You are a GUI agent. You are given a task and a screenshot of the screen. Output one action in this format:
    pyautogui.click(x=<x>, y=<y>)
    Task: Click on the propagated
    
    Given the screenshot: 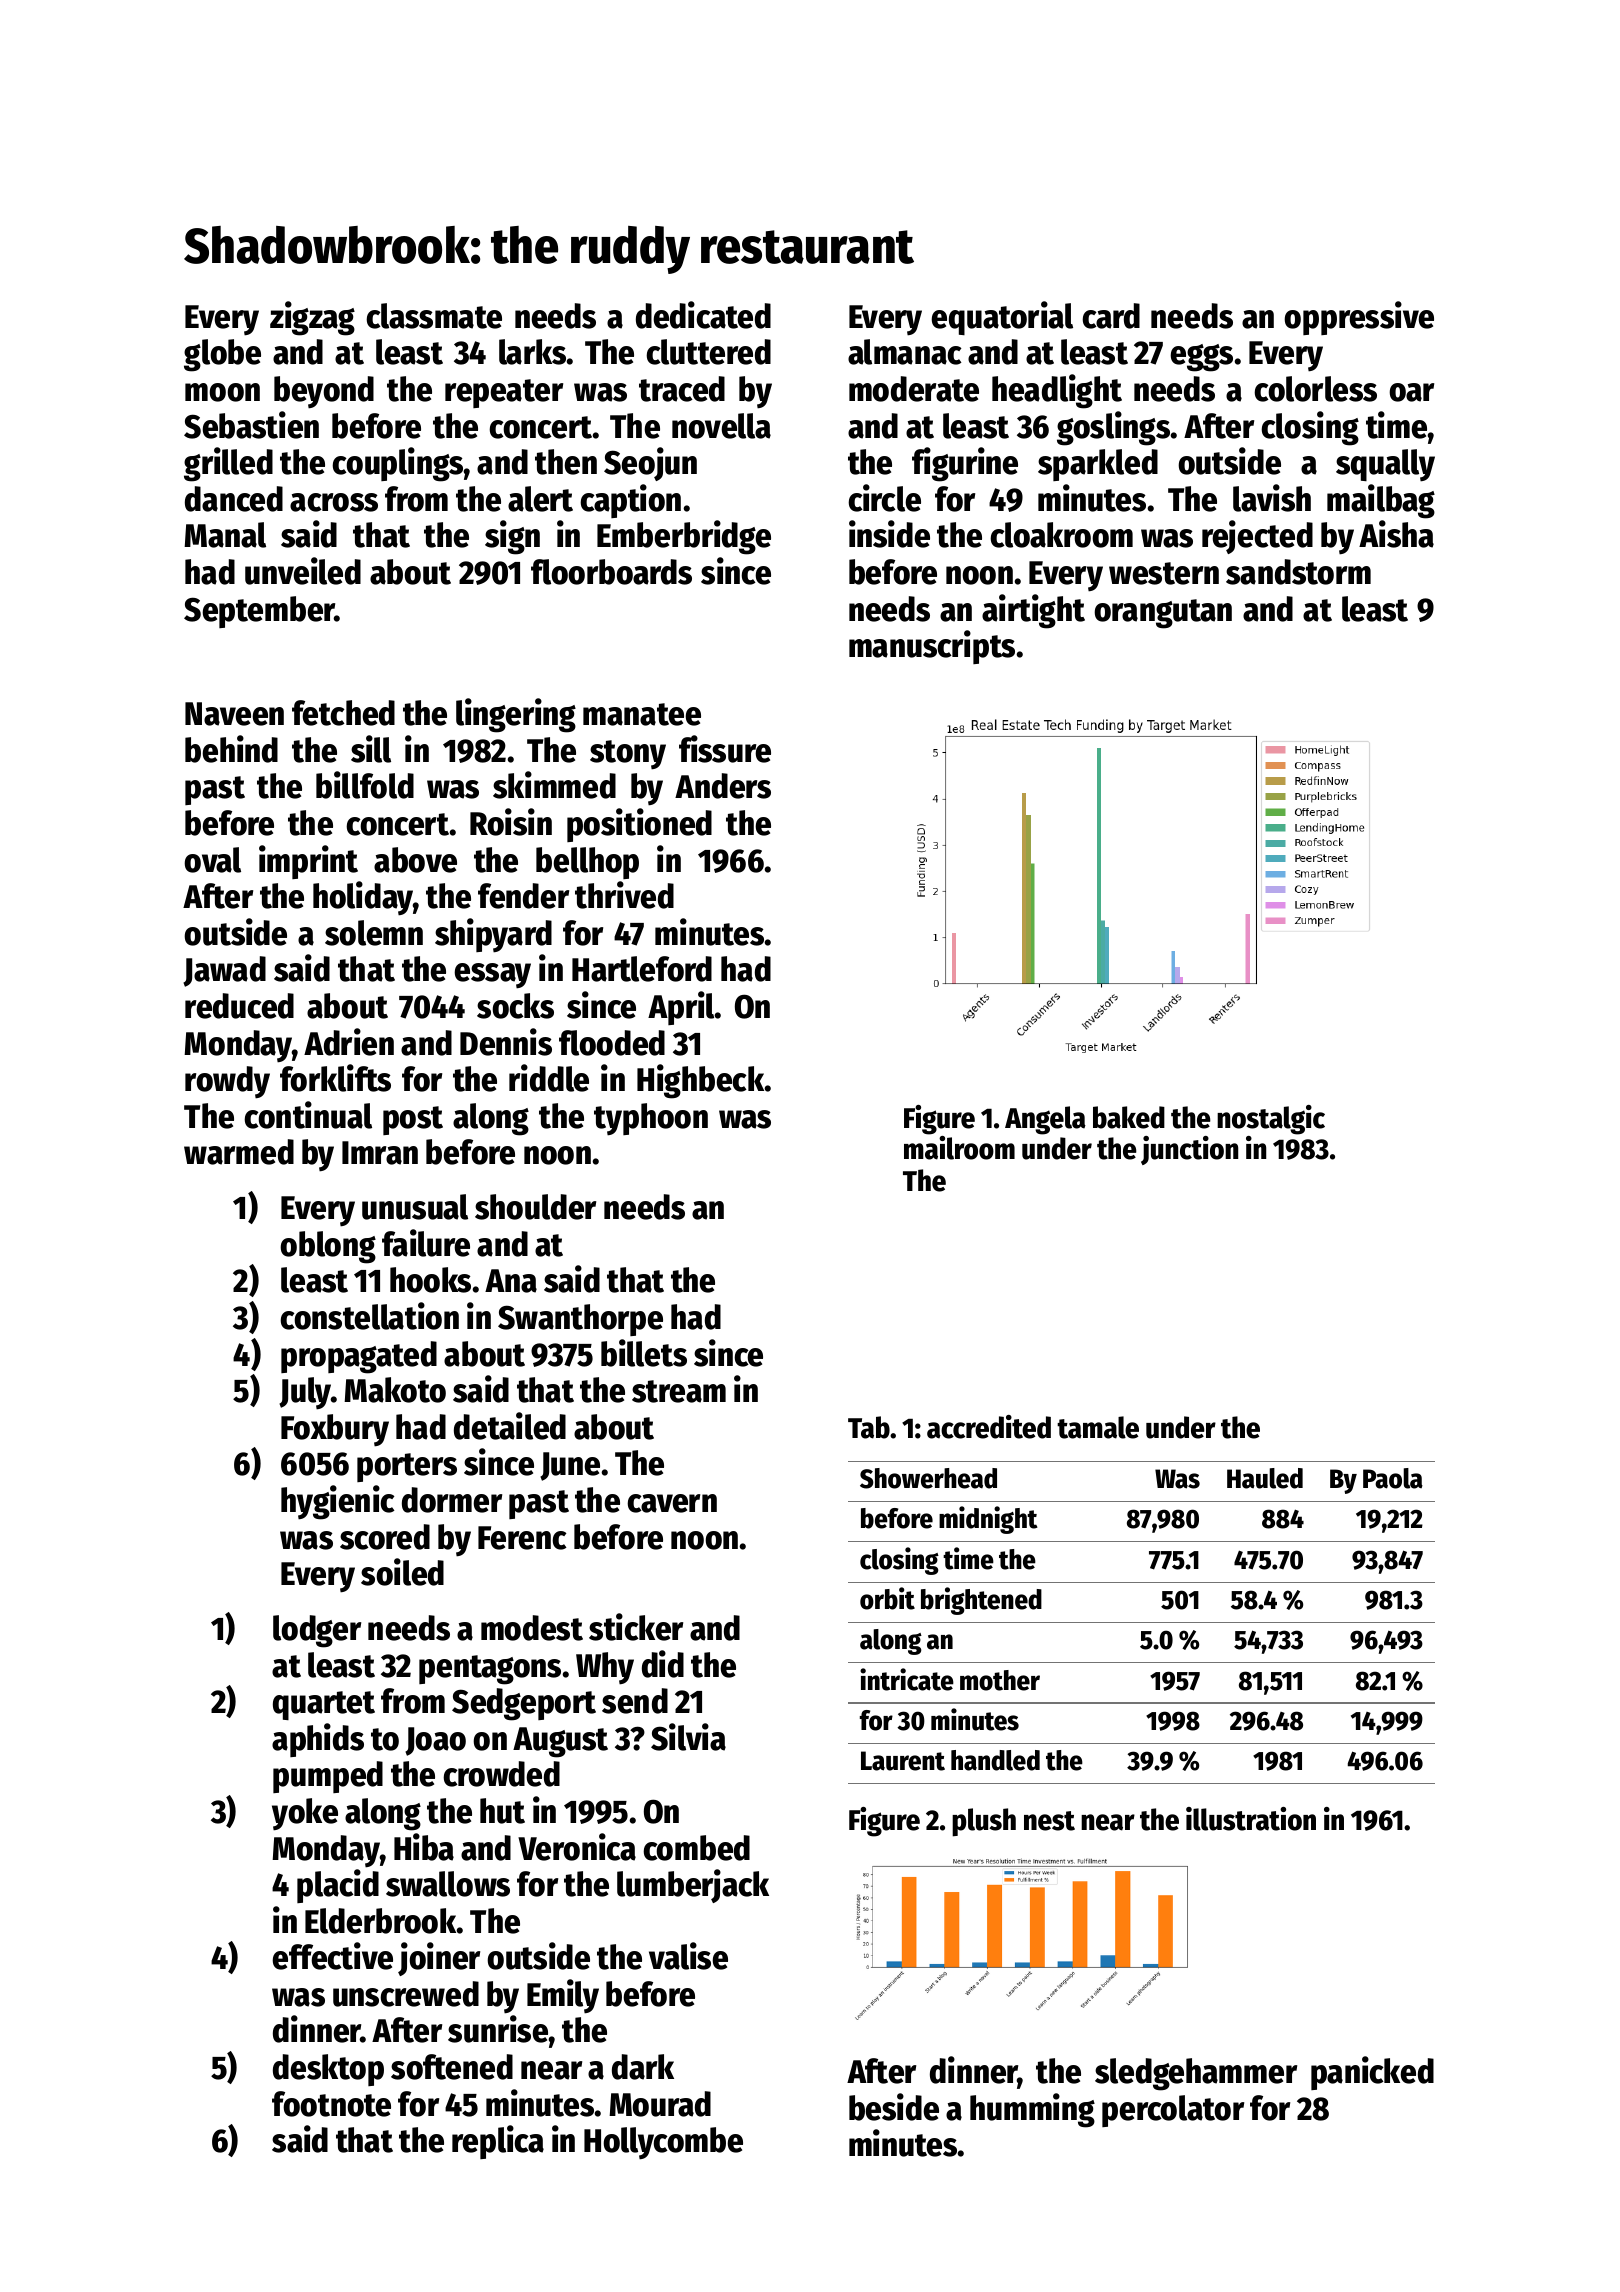 What is the action you would take?
    pyautogui.click(x=359, y=1357)
